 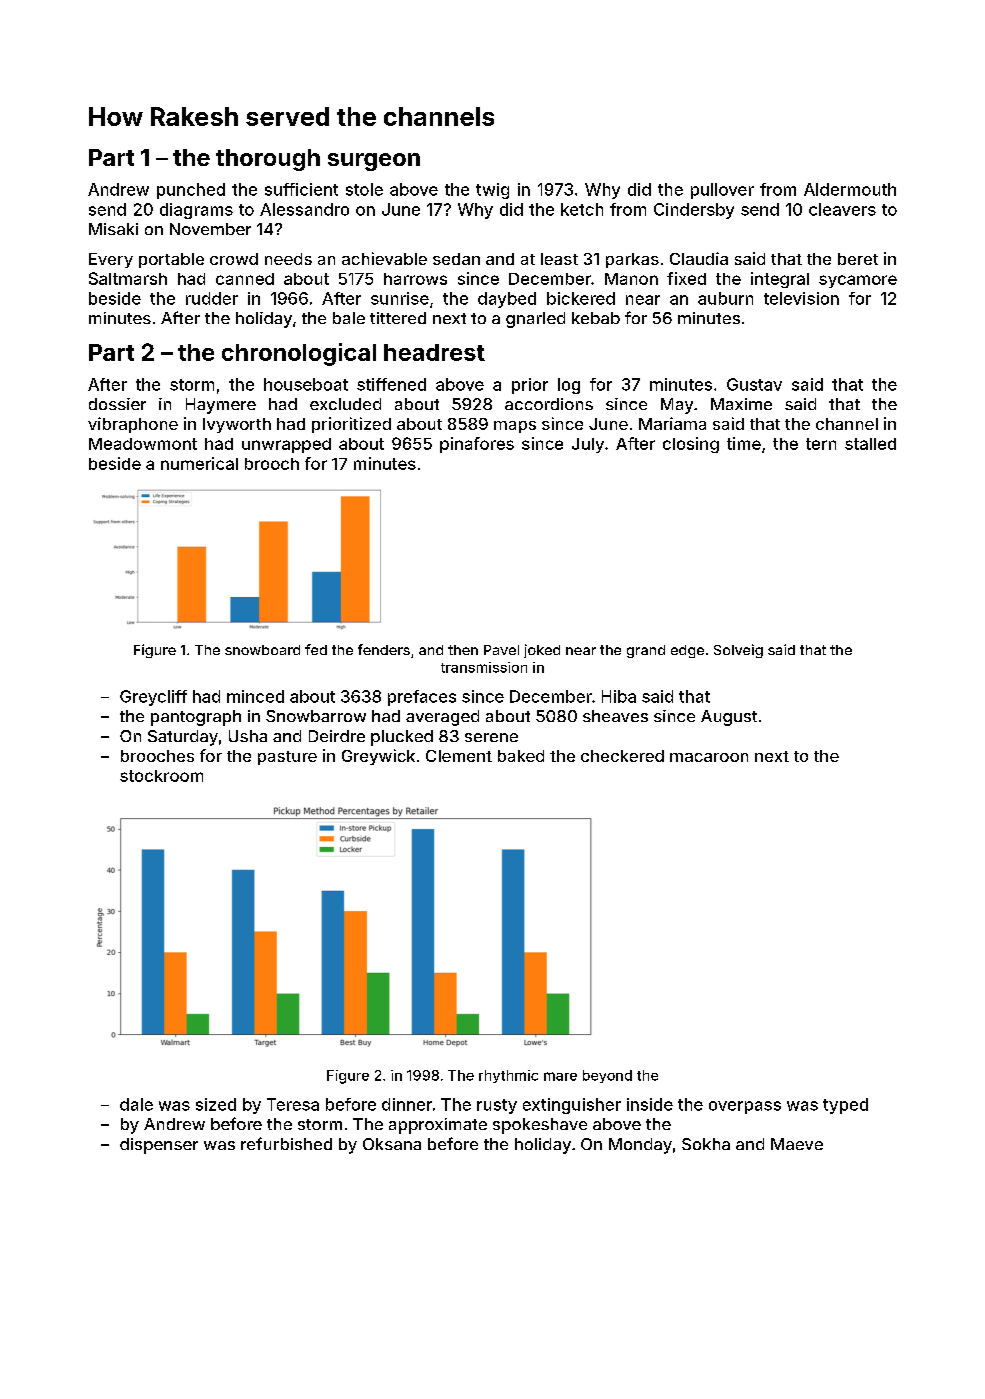 I want to click on thorough, so click(x=268, y=160).
